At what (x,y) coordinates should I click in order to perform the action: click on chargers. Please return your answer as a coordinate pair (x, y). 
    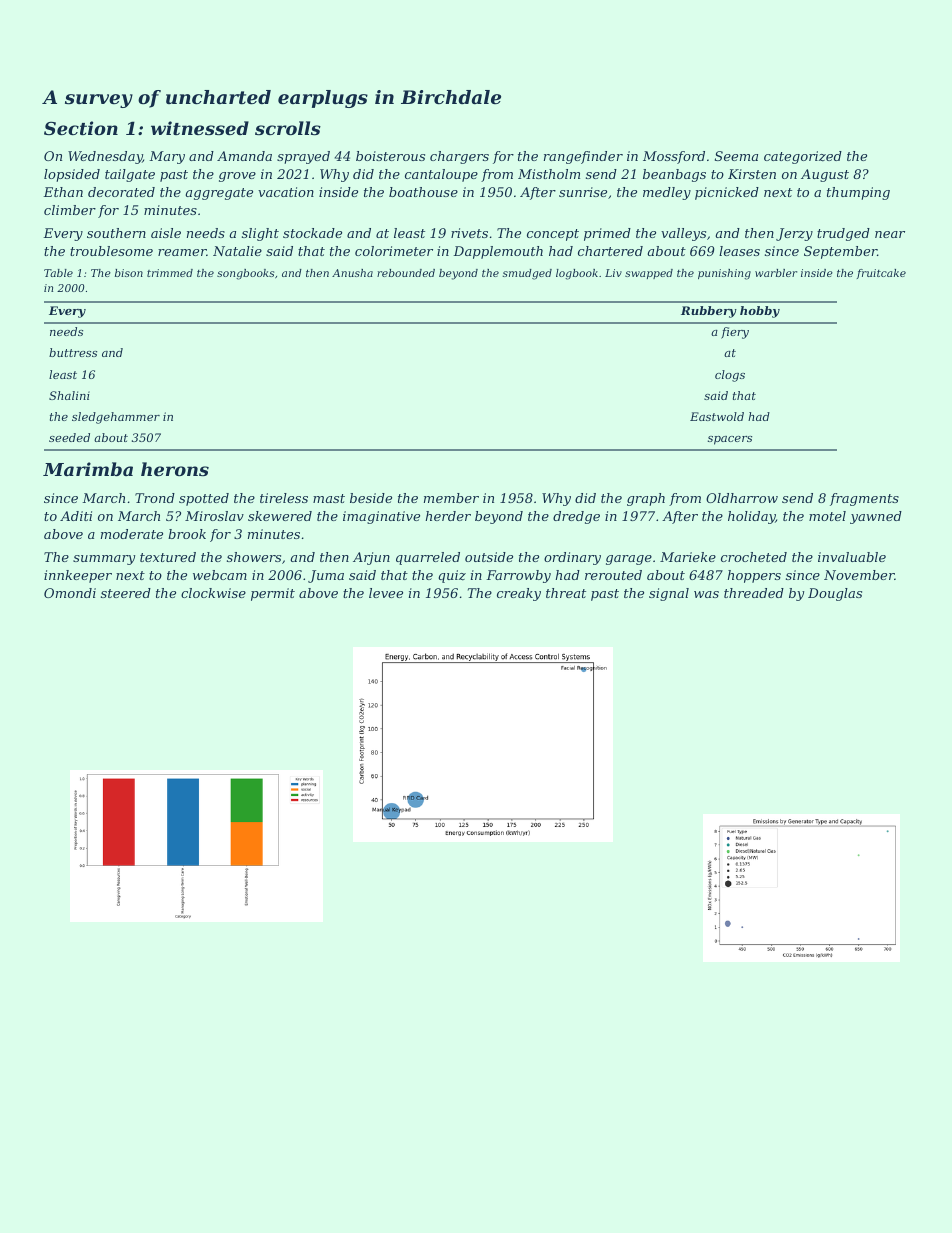
    Looking at the image, I should click on (459, 157).
